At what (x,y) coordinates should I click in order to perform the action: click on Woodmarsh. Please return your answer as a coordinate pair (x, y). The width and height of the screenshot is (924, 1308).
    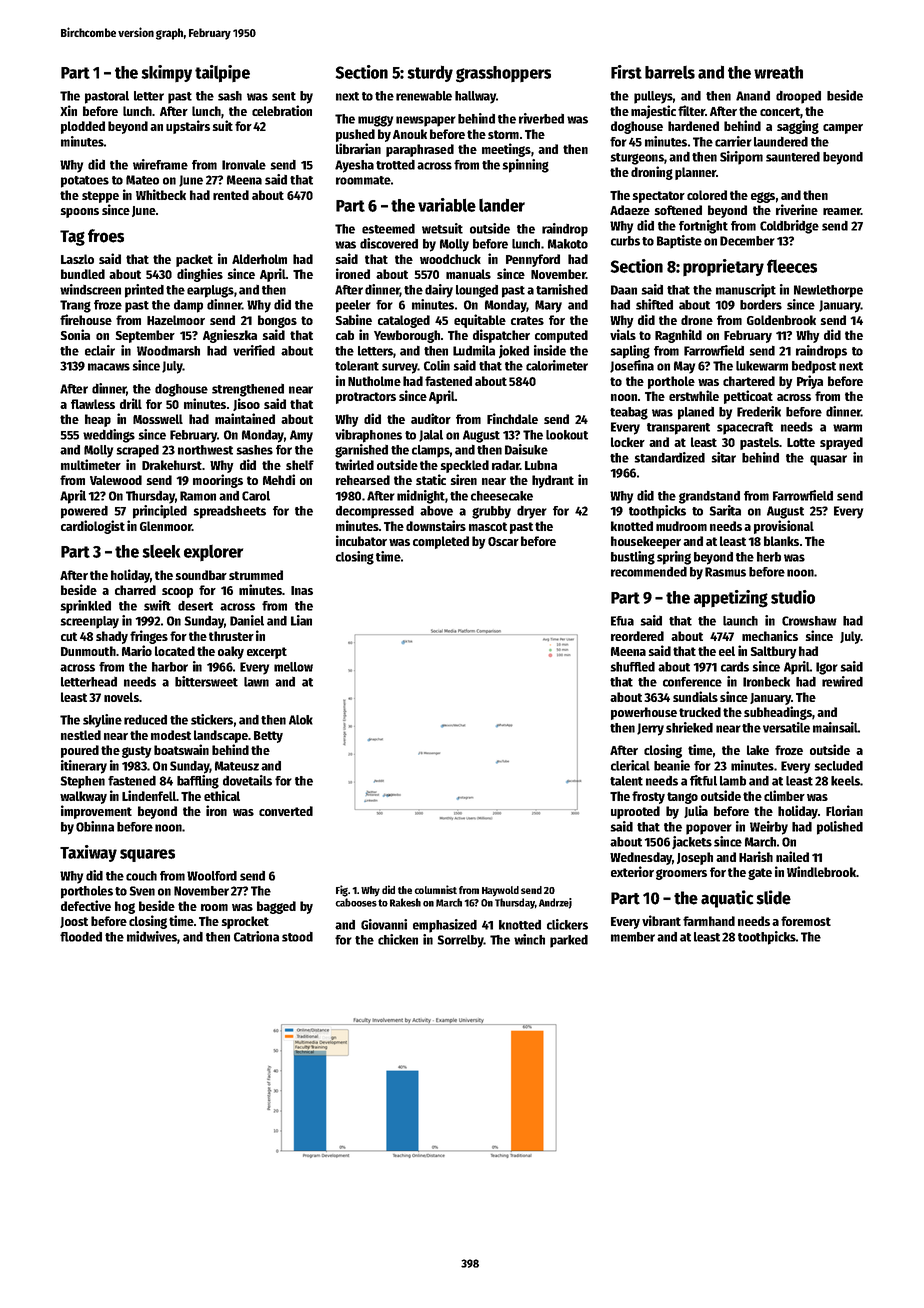
    Looking at the image, I should click on (168, 350).
